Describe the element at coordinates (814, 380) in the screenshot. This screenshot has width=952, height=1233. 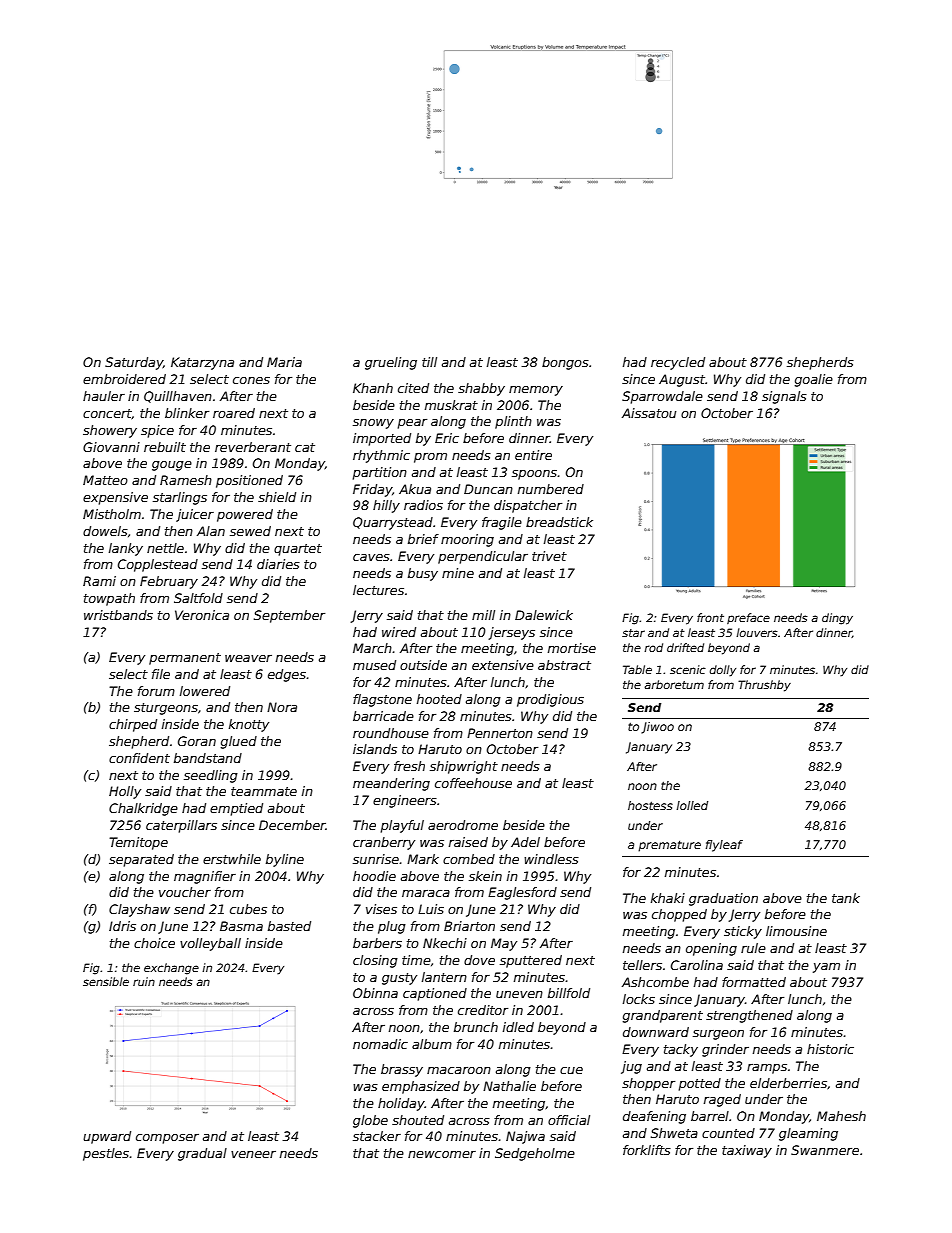
I see `goalie` at that location.
